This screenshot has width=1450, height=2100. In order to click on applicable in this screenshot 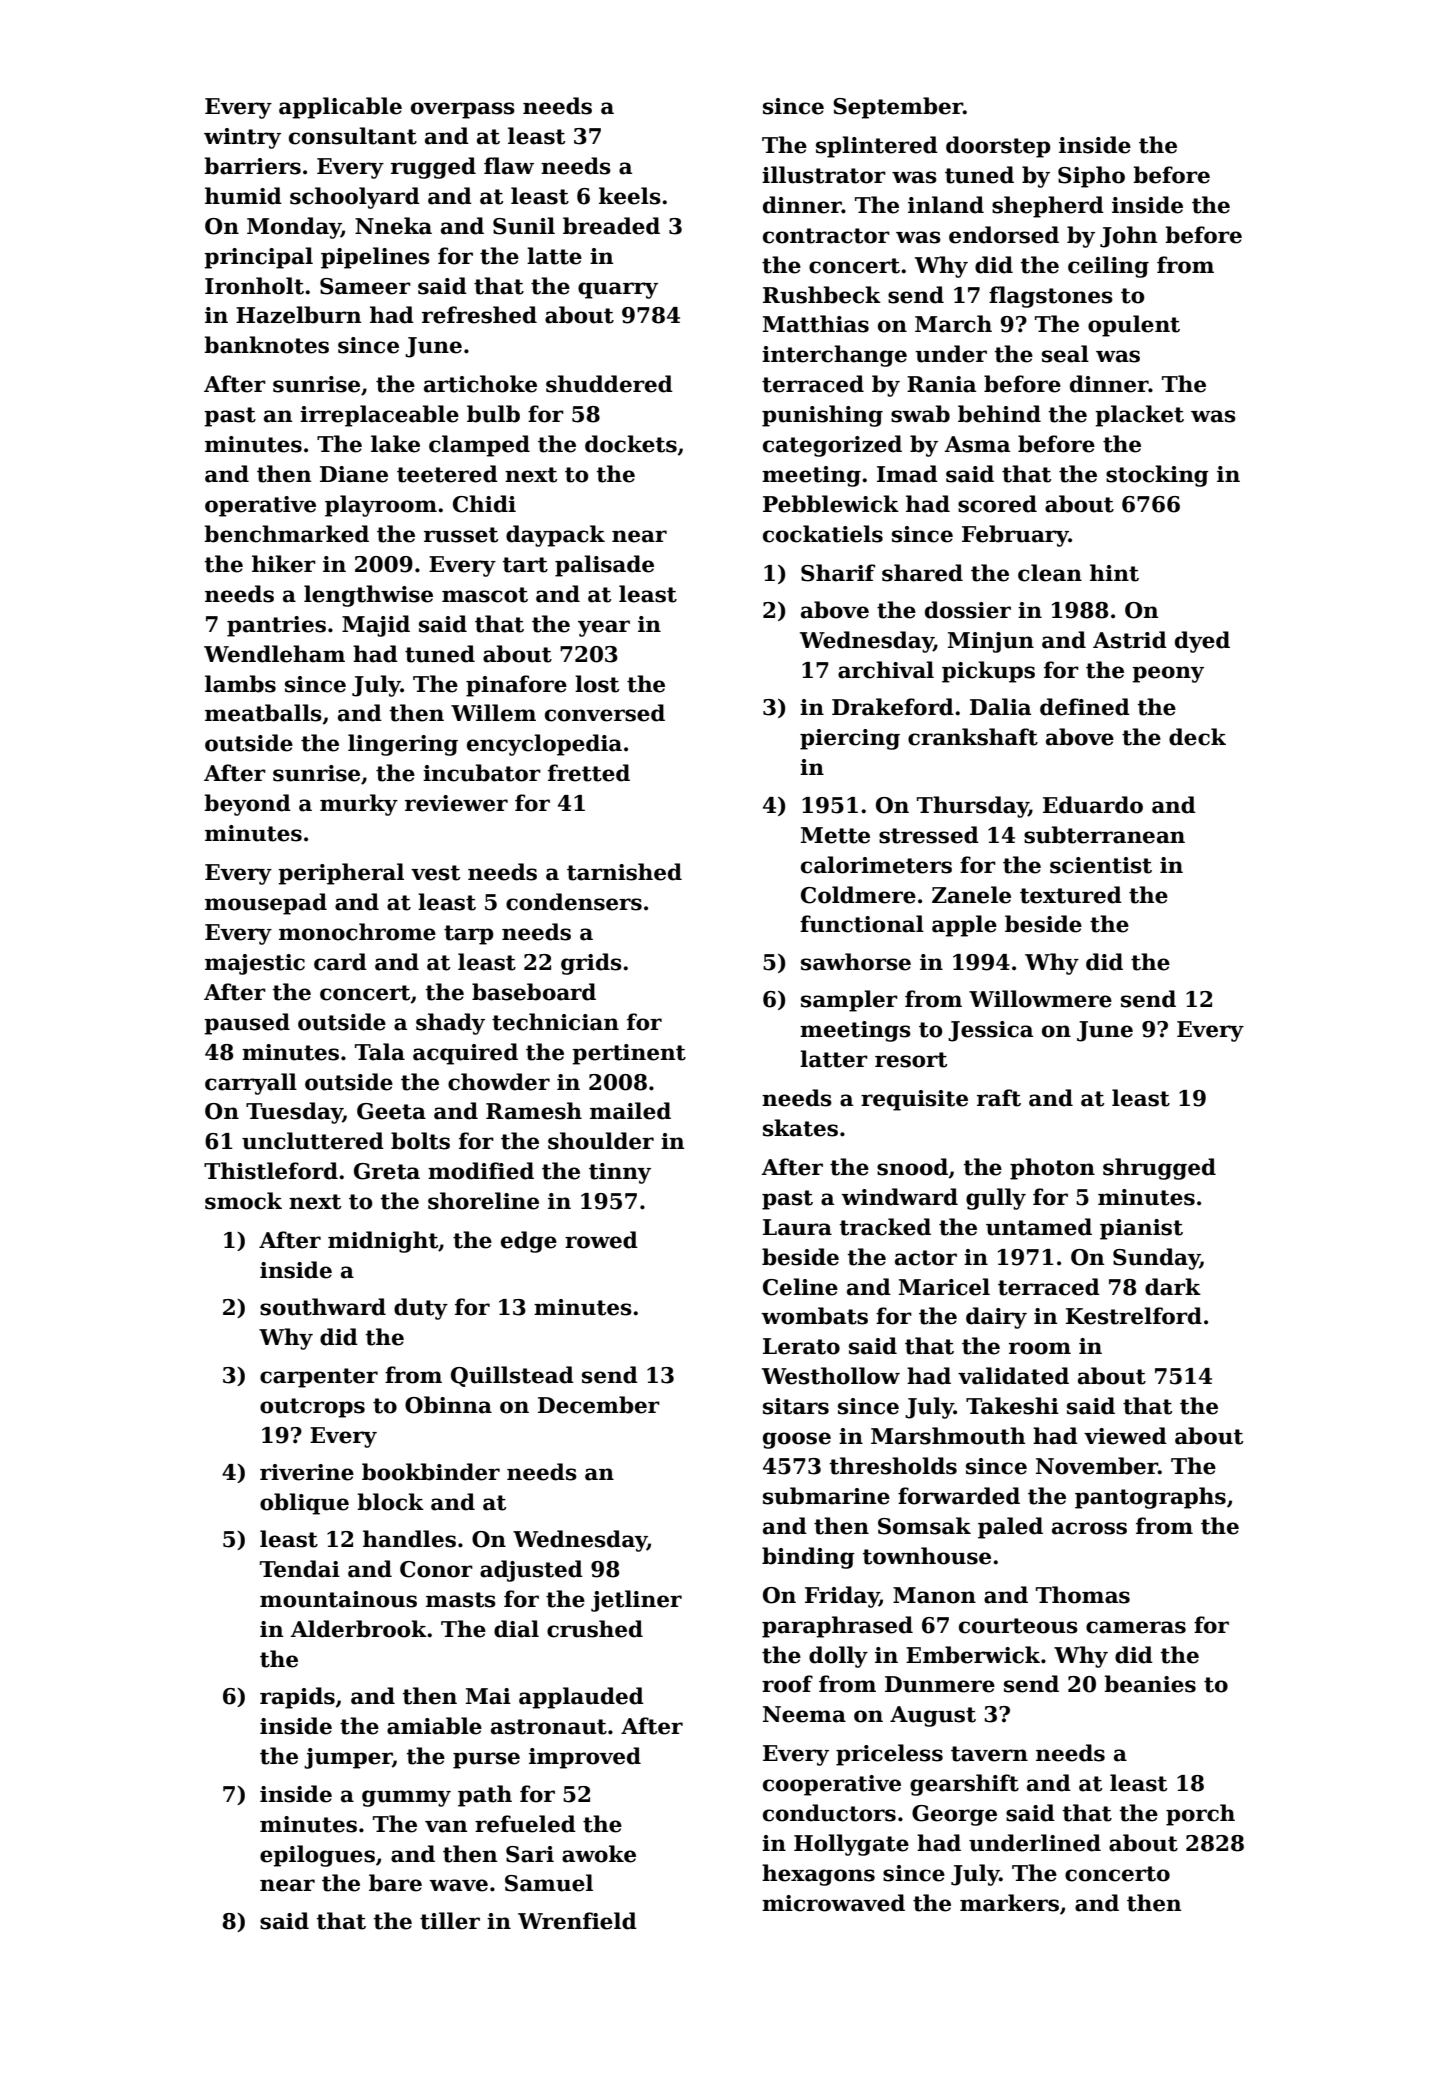, I will do `click(340, 108)`.
